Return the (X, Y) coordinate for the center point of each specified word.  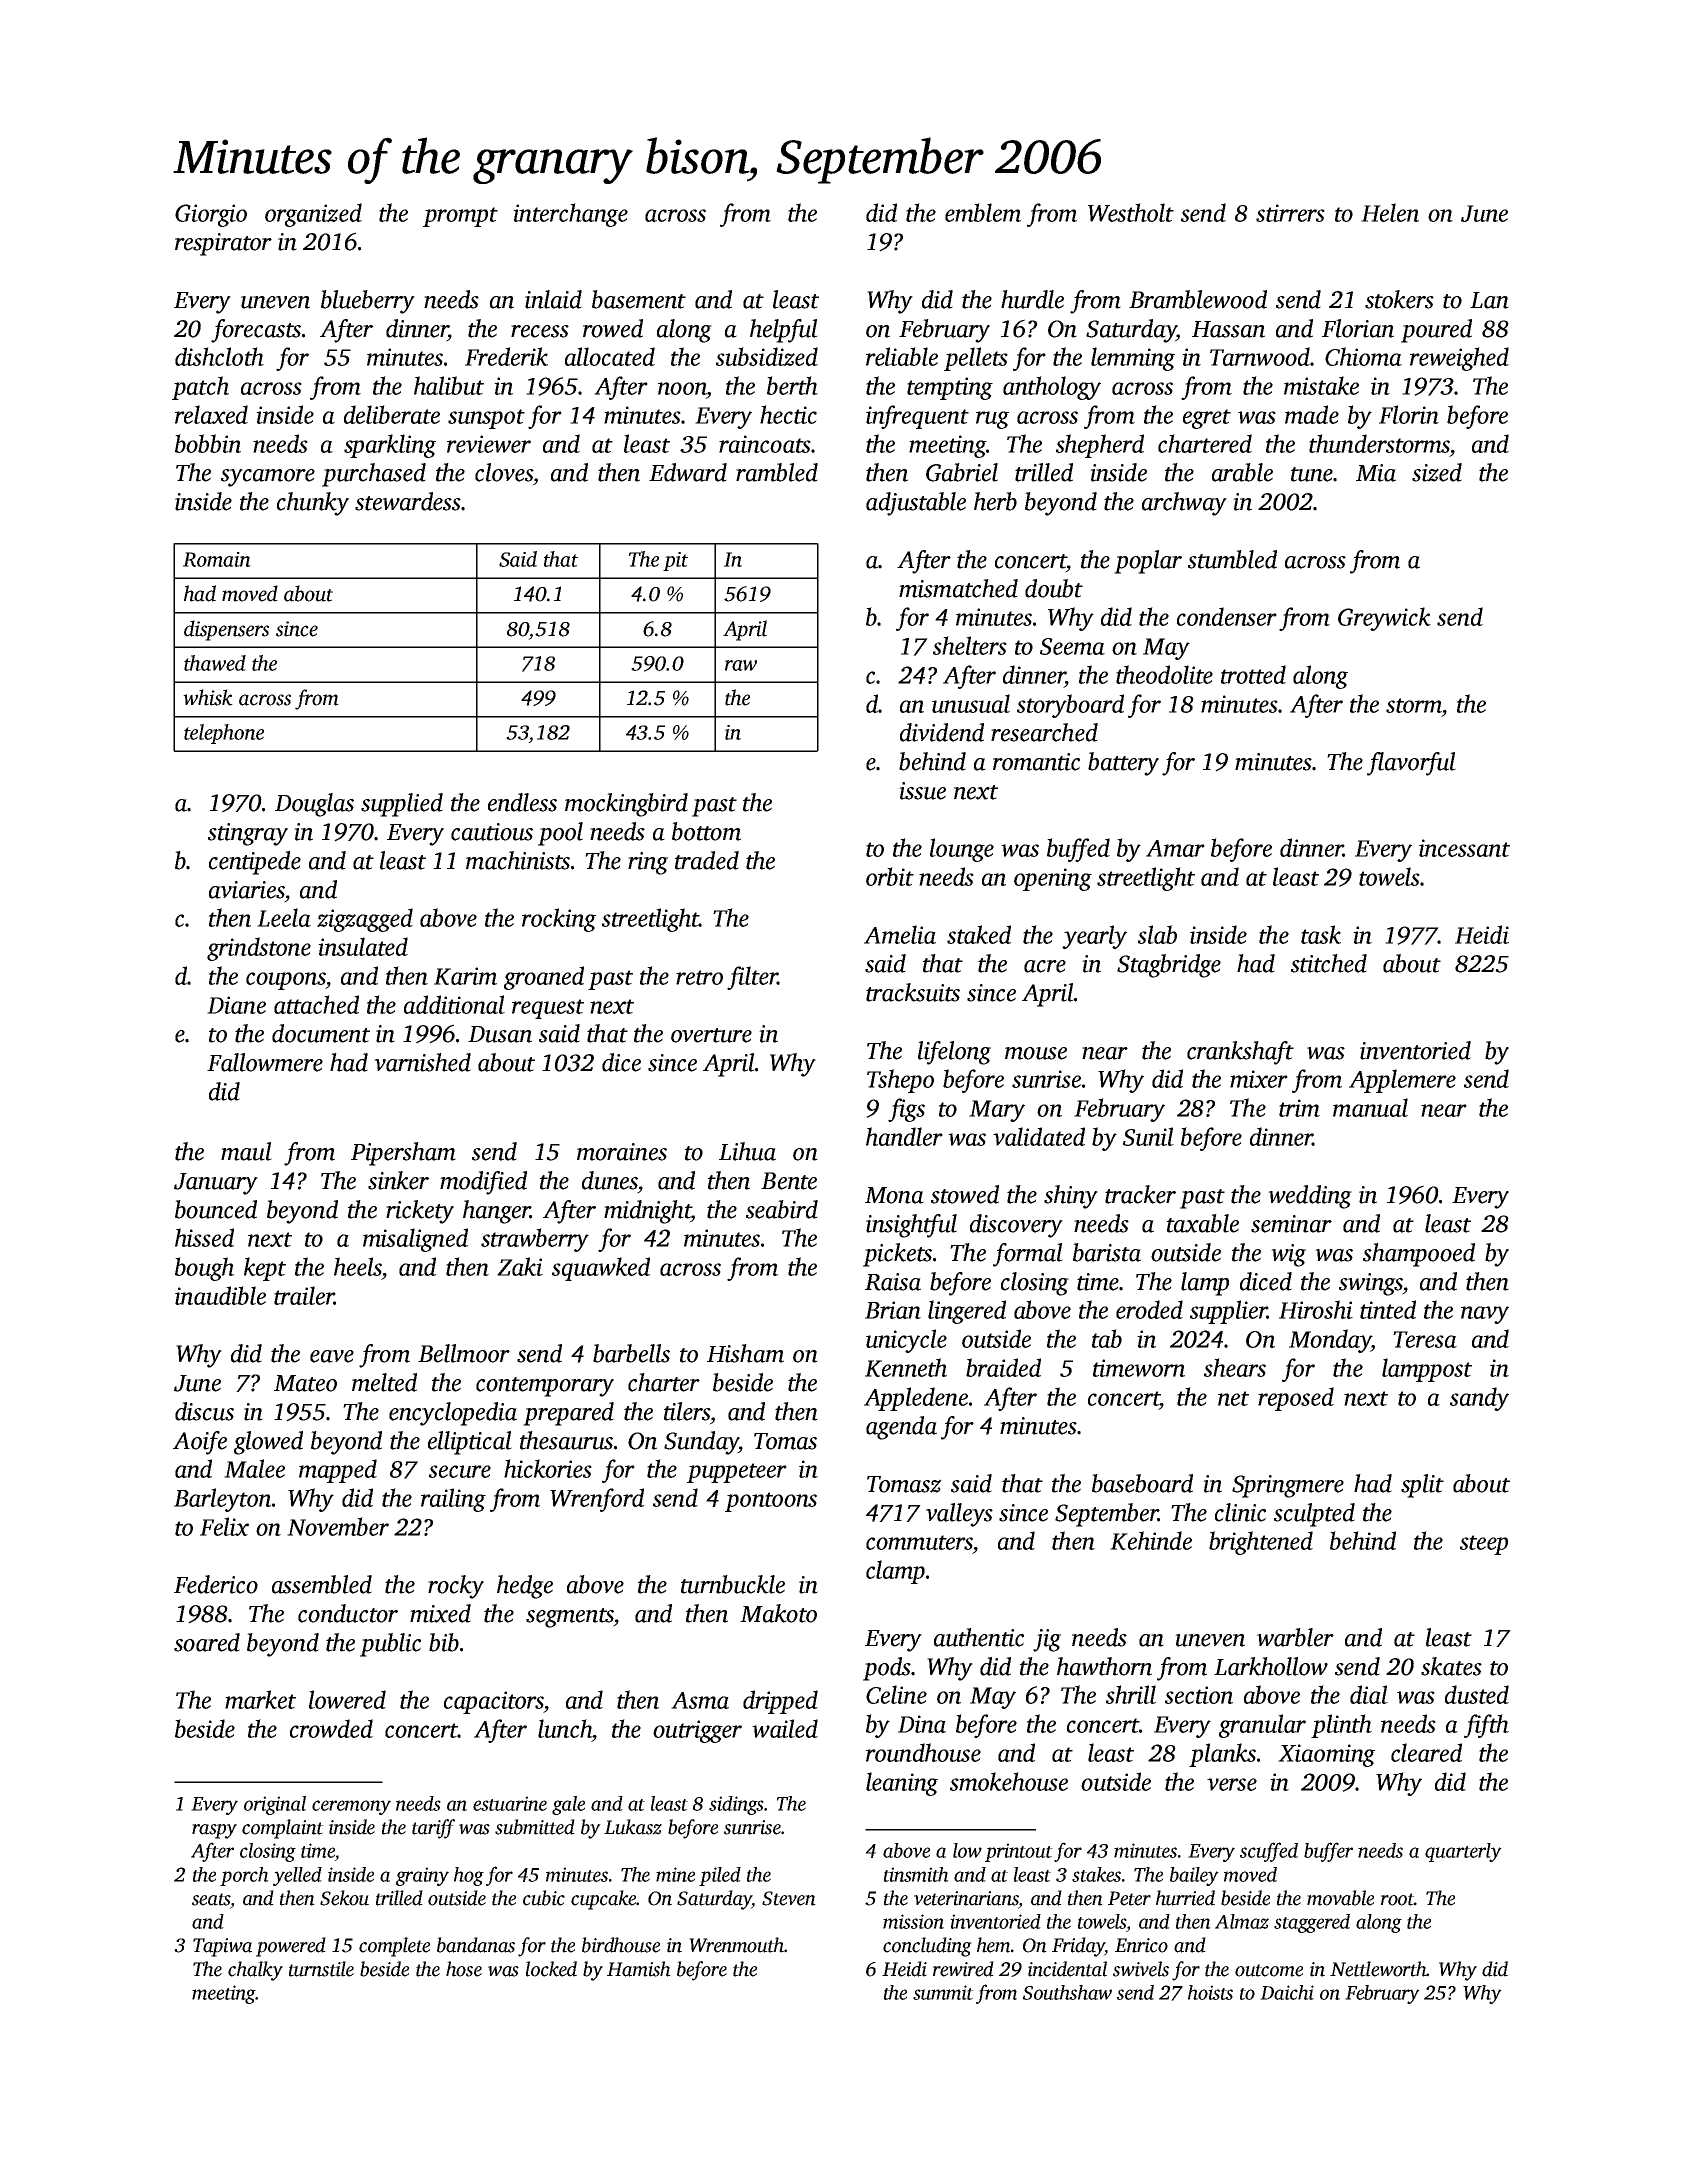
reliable (902, 356)
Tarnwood (1260, 356)
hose (464, 1969)
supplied (402, 805)
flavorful (1411, 764)
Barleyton (222, 1500)
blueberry (368, 302)
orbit (890, 876)
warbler (1295, 1637)
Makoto (778, 1613)
